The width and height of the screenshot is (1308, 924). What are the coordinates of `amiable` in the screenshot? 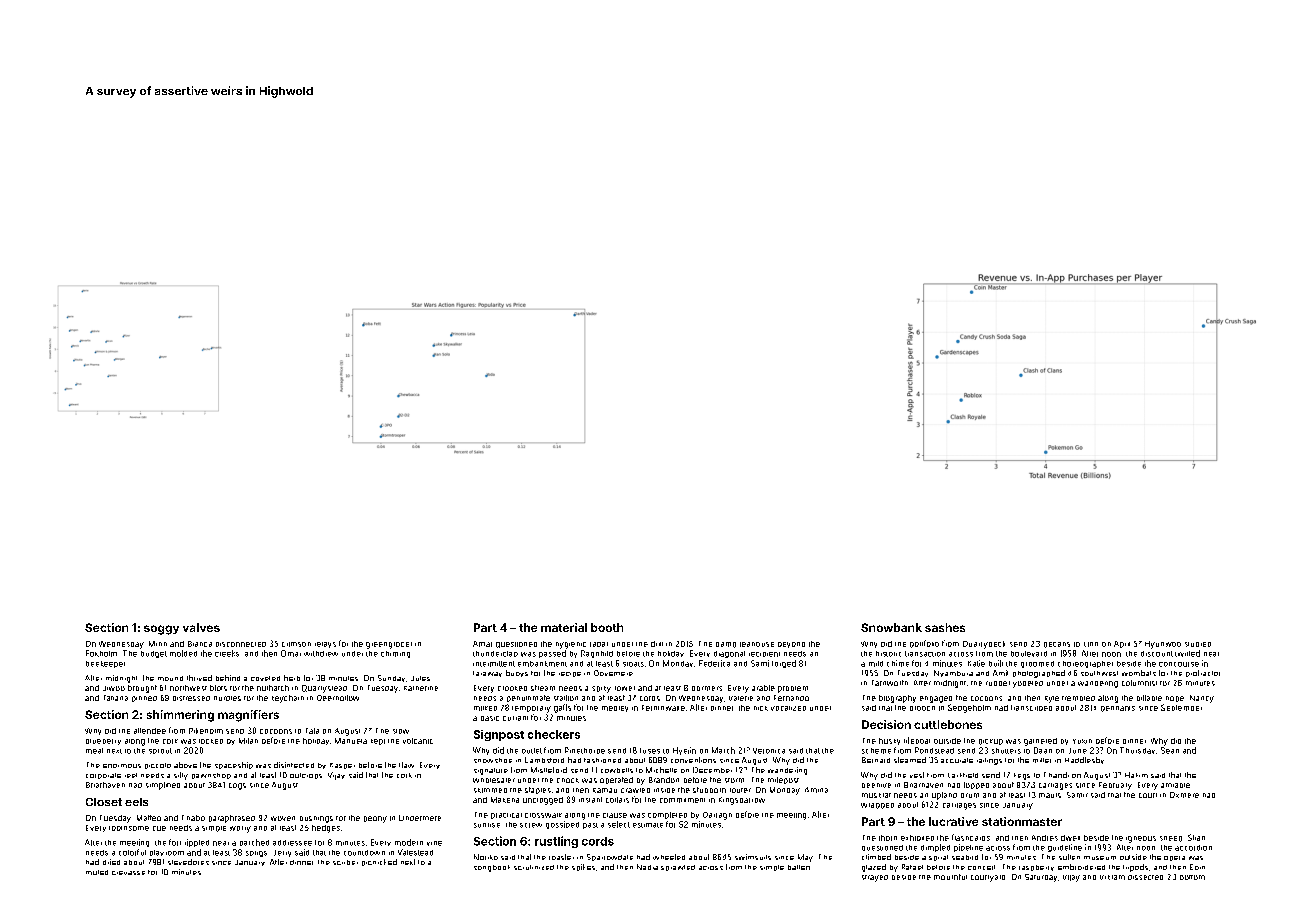 It's located at (1175, 785).
